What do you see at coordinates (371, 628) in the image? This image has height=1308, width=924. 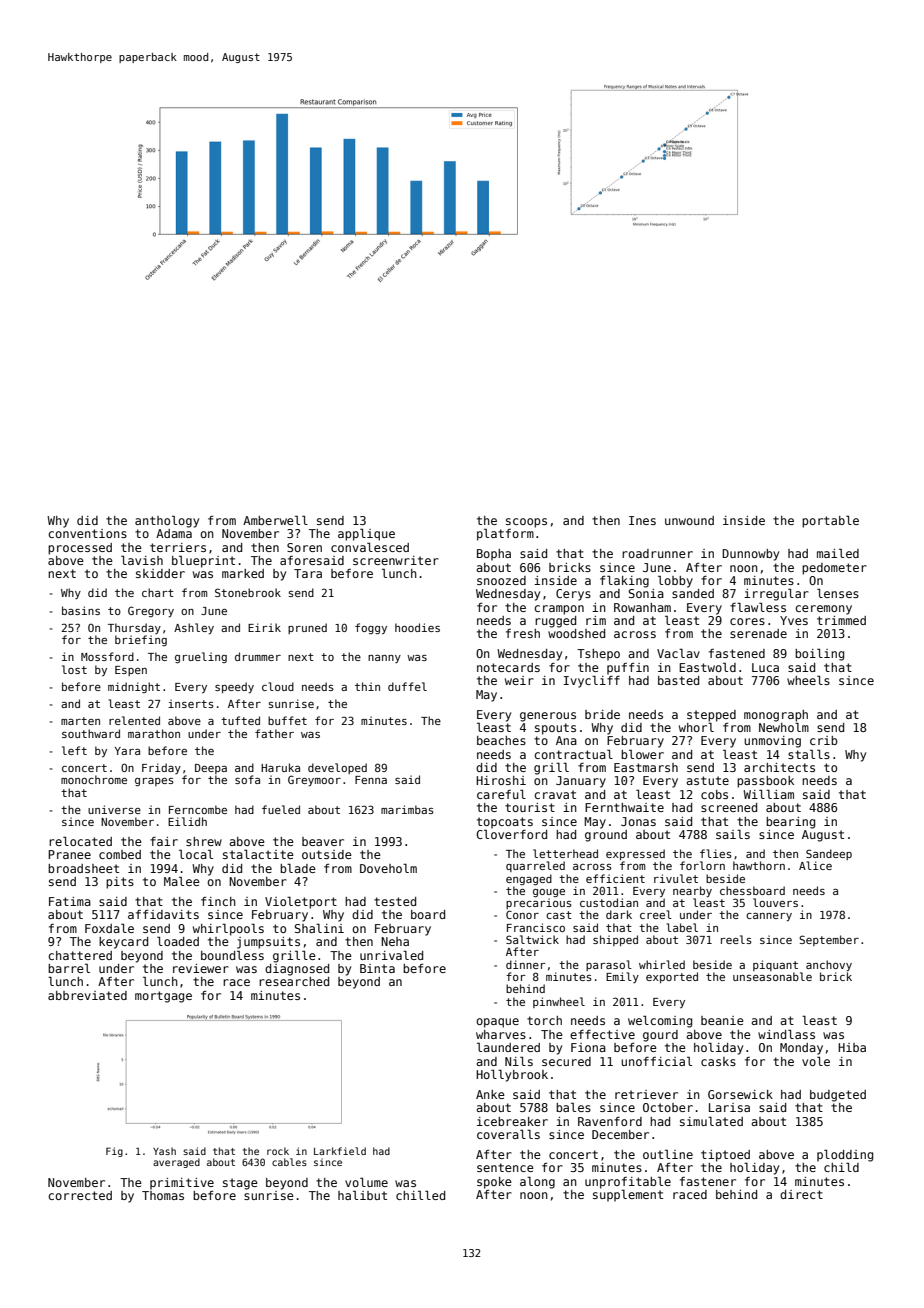 I see `foggy` at bounding box center [371, 628].
